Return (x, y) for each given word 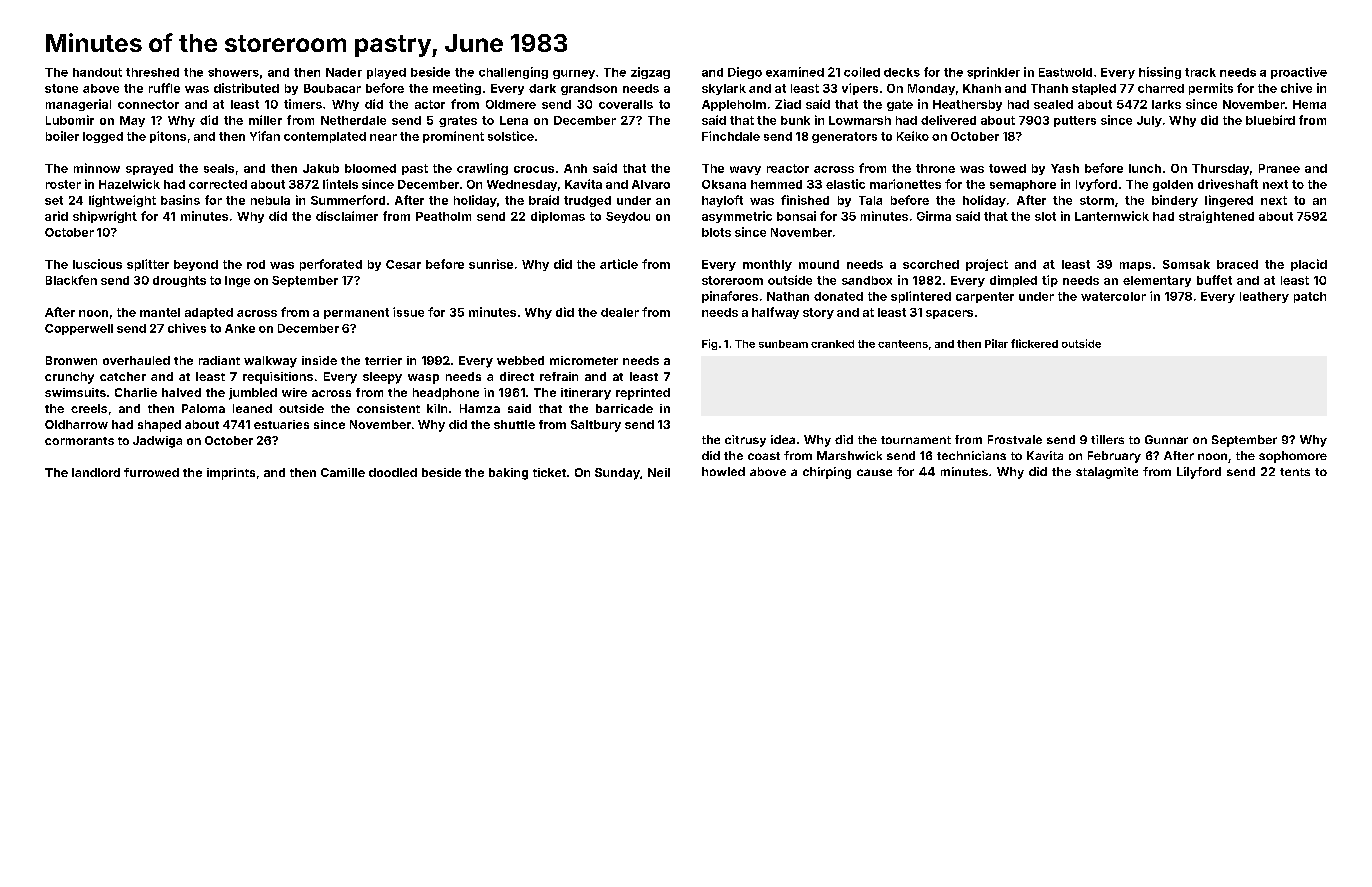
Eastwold (1065, 72)
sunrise (491, 264)
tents (1295, 472)
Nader (344, 72)
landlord (96, 472)
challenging (513, 73)
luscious (97, 264)
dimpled (1013, 281)
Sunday (617, 474)
